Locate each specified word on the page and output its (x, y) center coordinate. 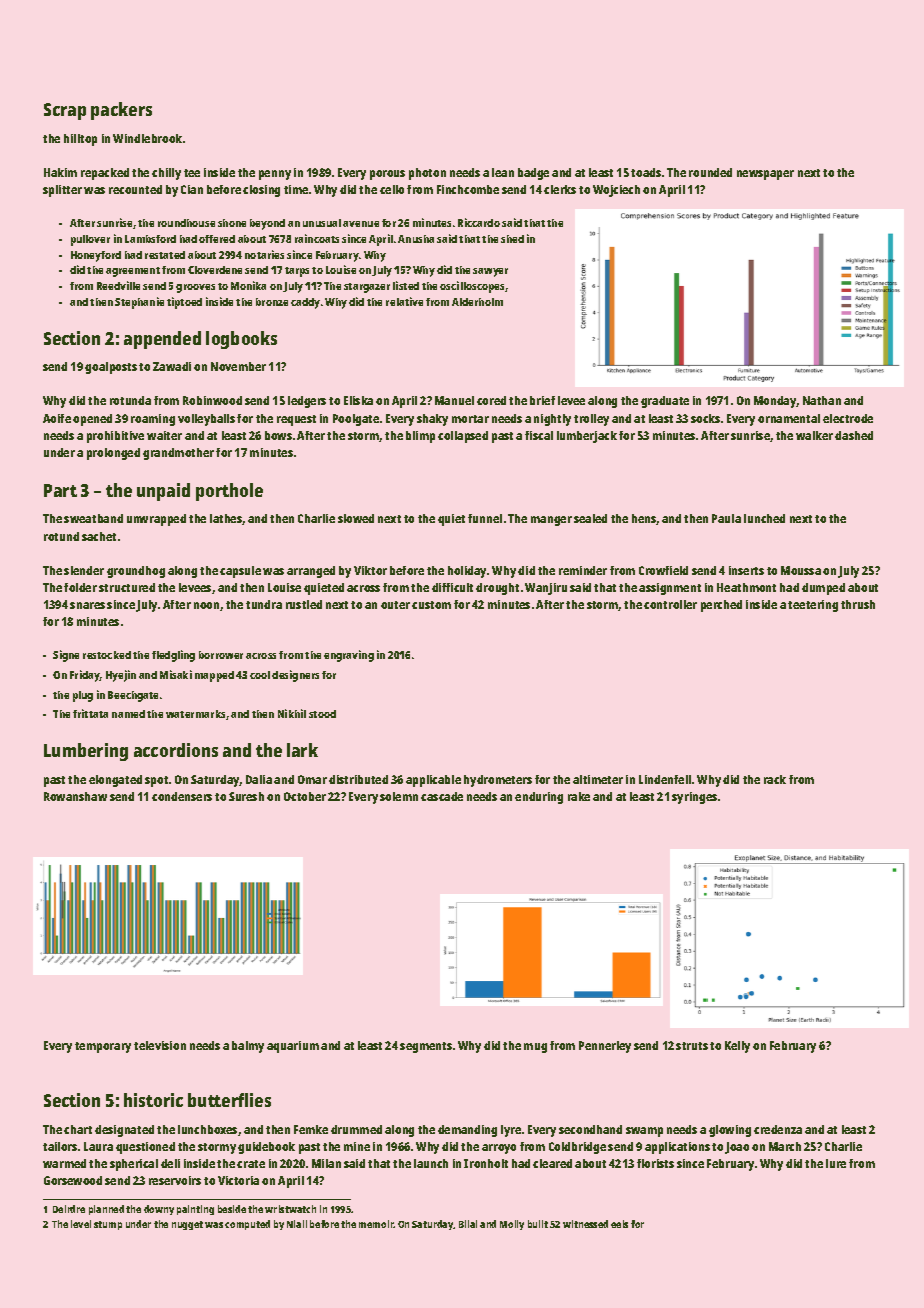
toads (646, 172)
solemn (399, 796)
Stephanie (139, 303)
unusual (322, 223)
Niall (297, 1224)
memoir (376, 1224)
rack (775, 779)
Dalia (259, 779)
